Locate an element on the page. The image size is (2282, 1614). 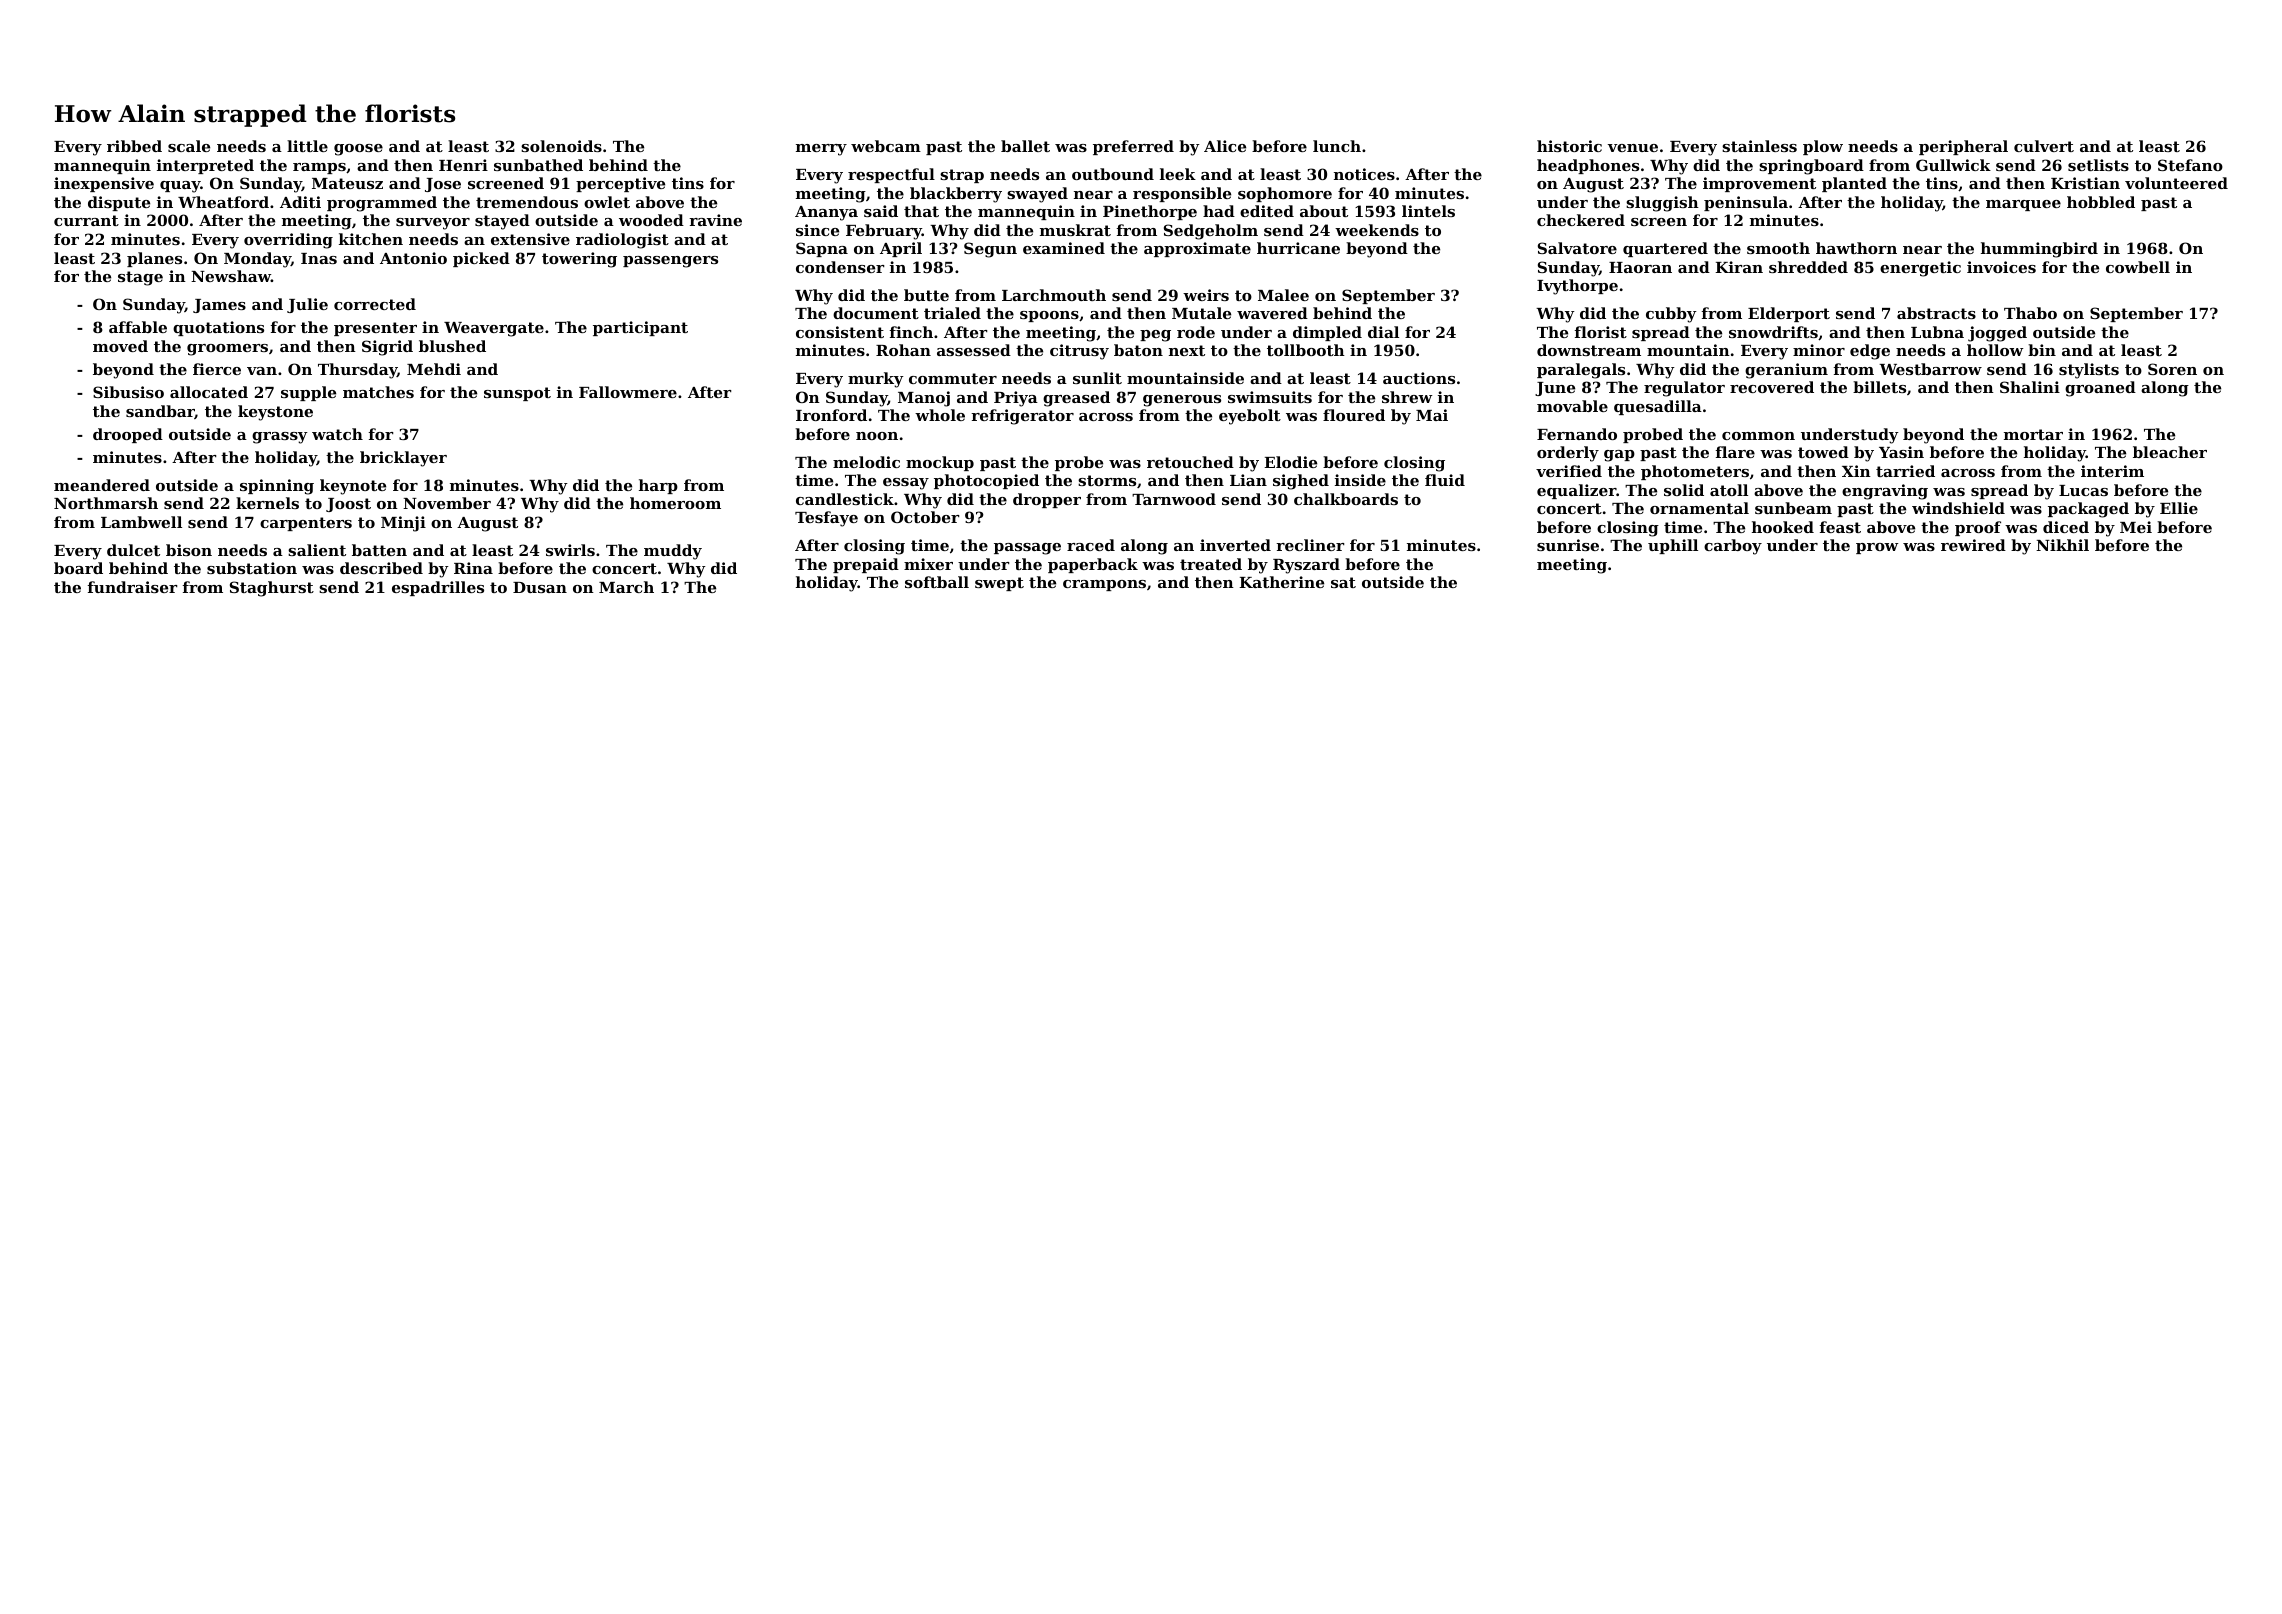
Salvatore is located at coordinates (1577, 248).
